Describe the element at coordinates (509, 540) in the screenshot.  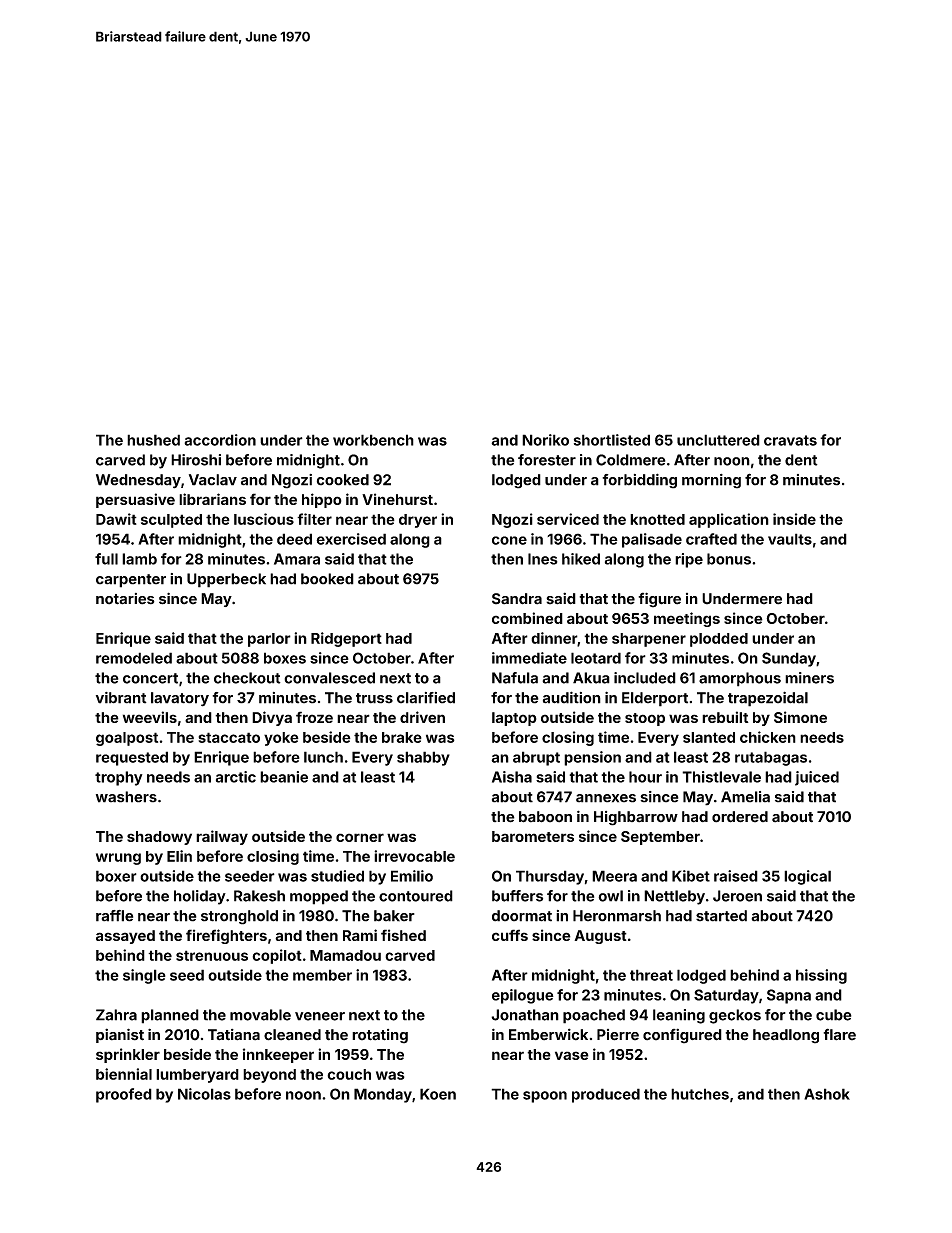
I see `cone` at that location.
